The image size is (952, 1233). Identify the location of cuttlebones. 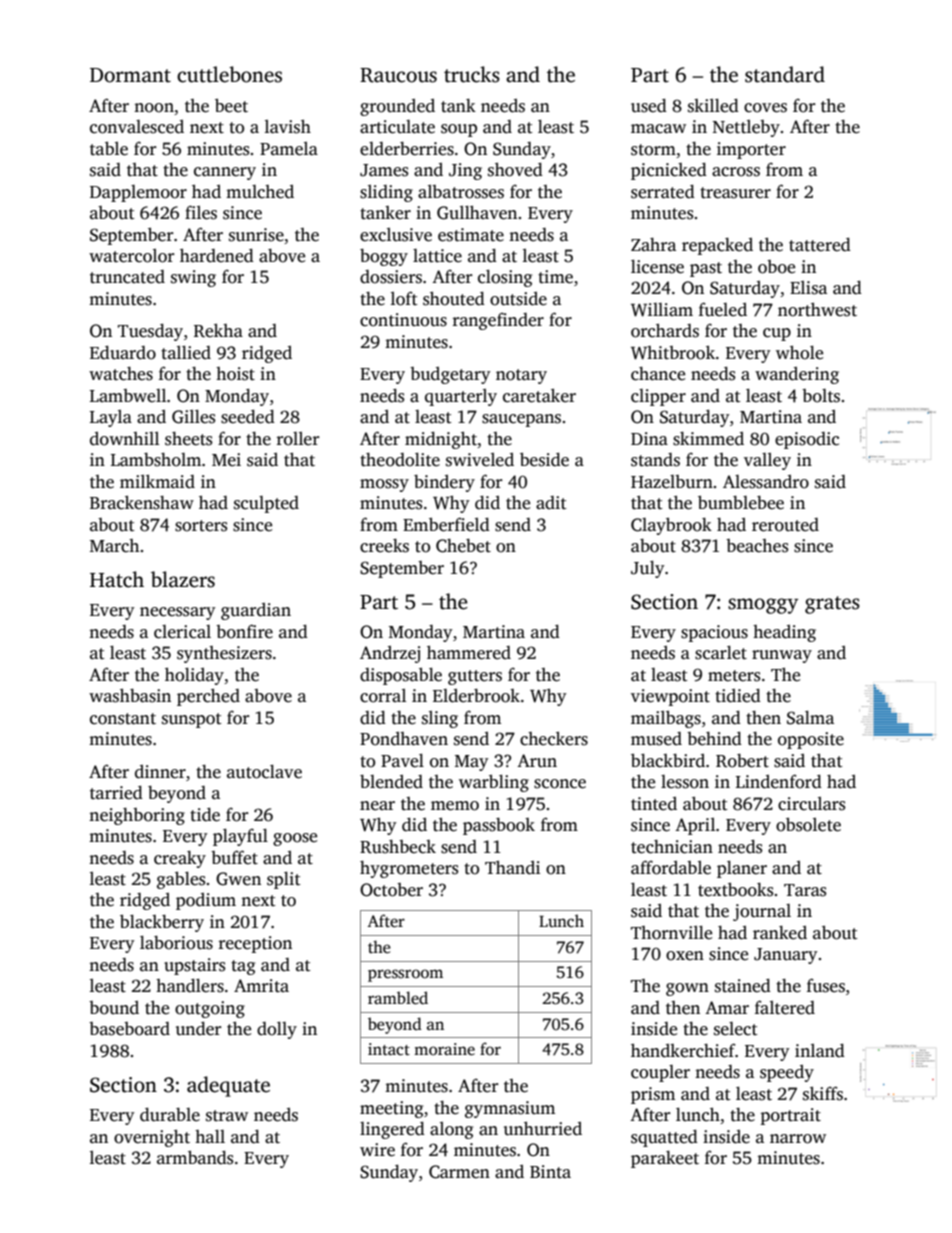
(229, 74).
